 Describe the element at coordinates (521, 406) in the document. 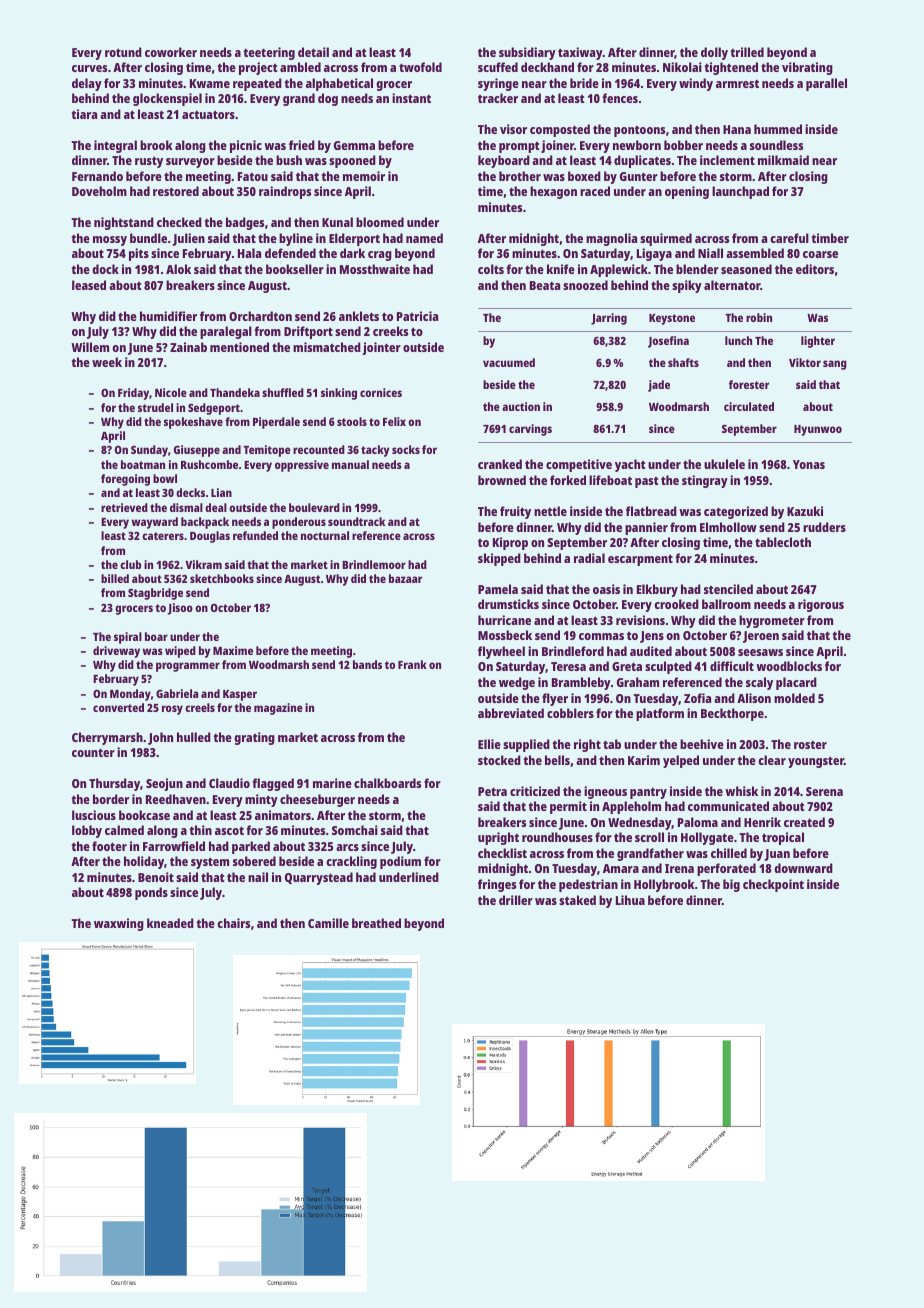

I see `auction` at that location.
